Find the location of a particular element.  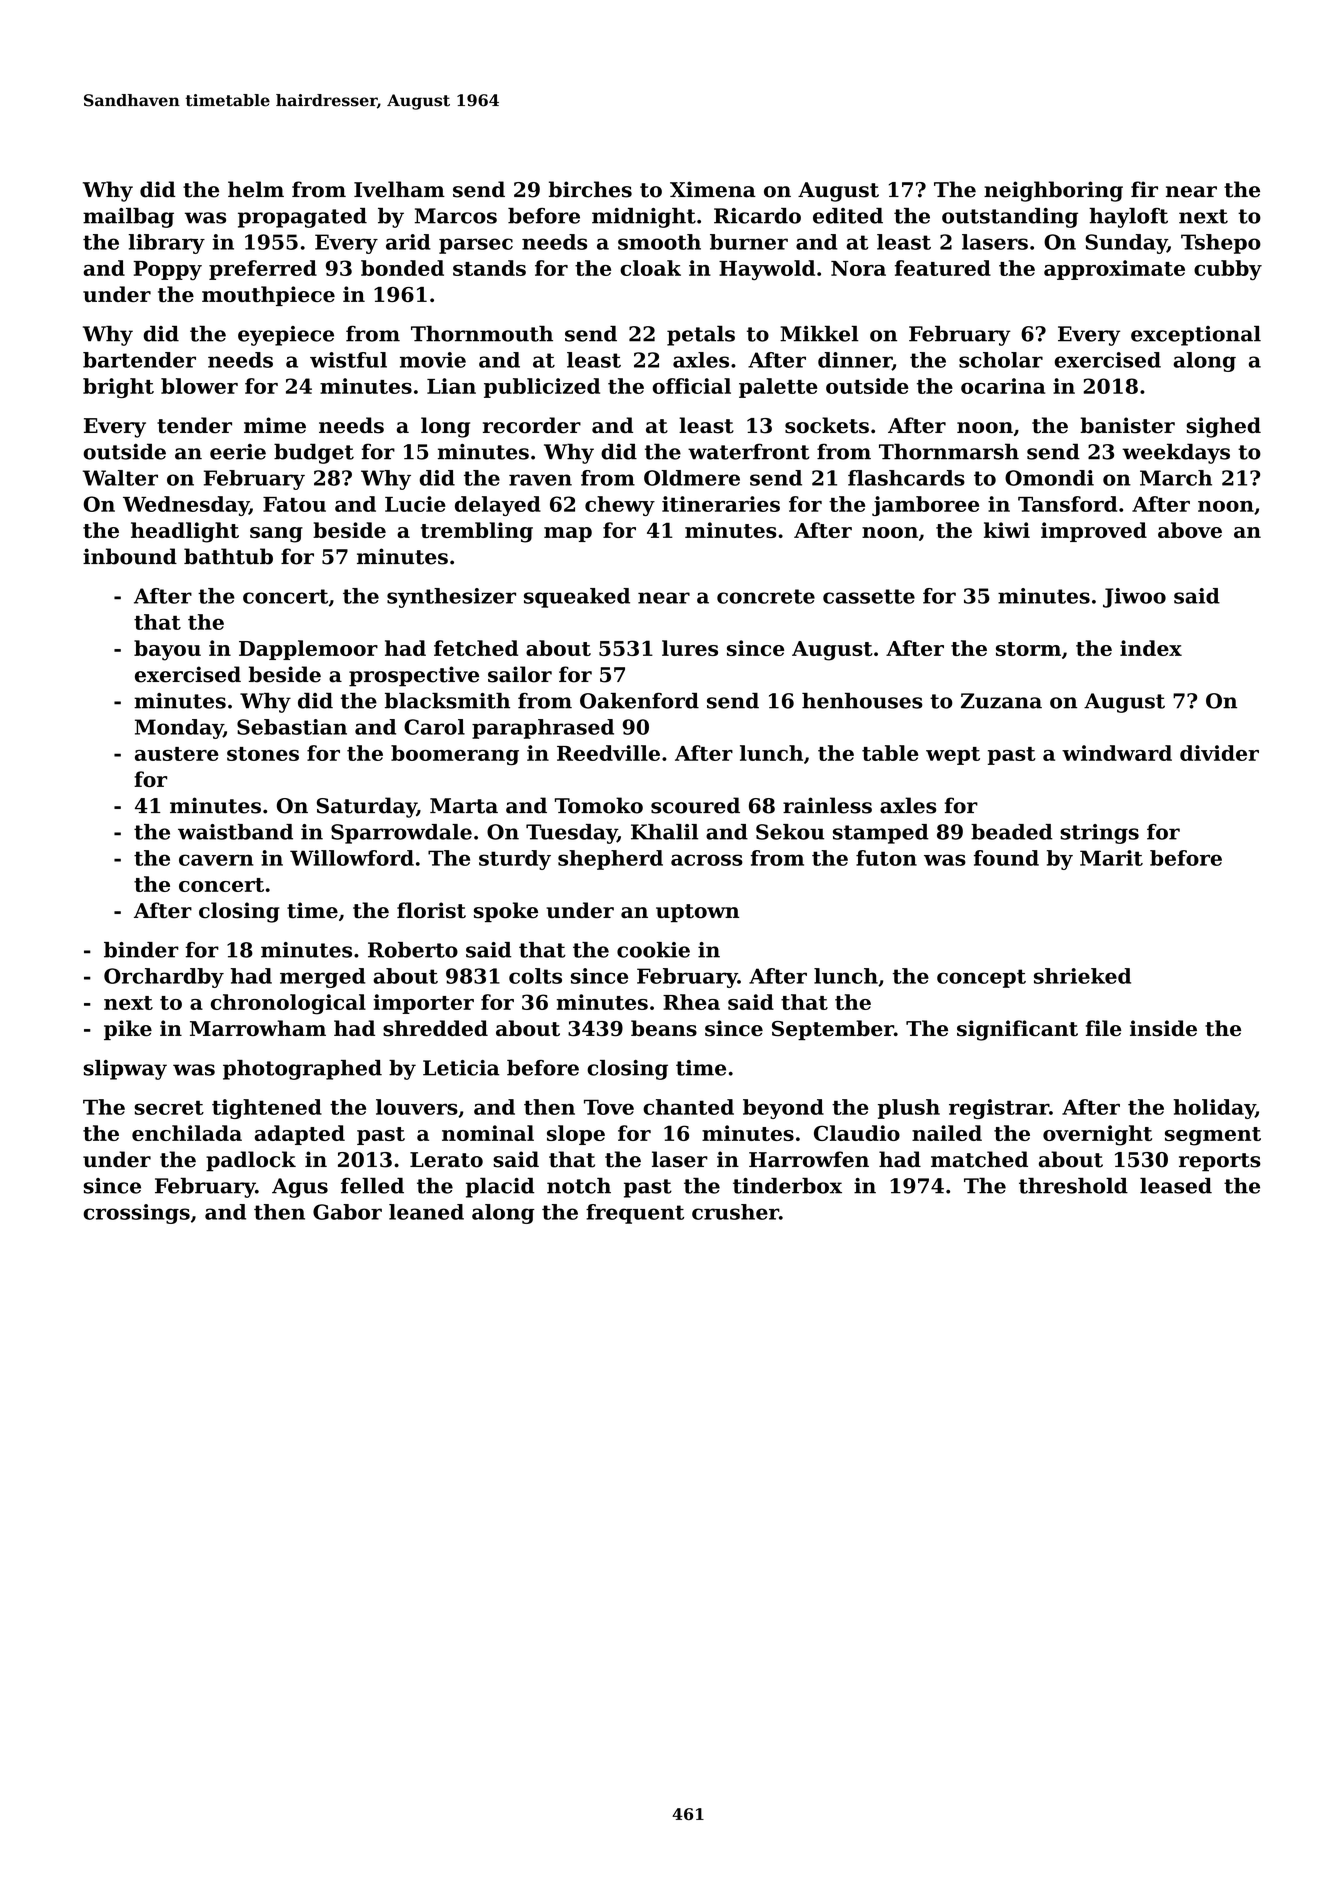

bright is located at coordinates (118, 388).
